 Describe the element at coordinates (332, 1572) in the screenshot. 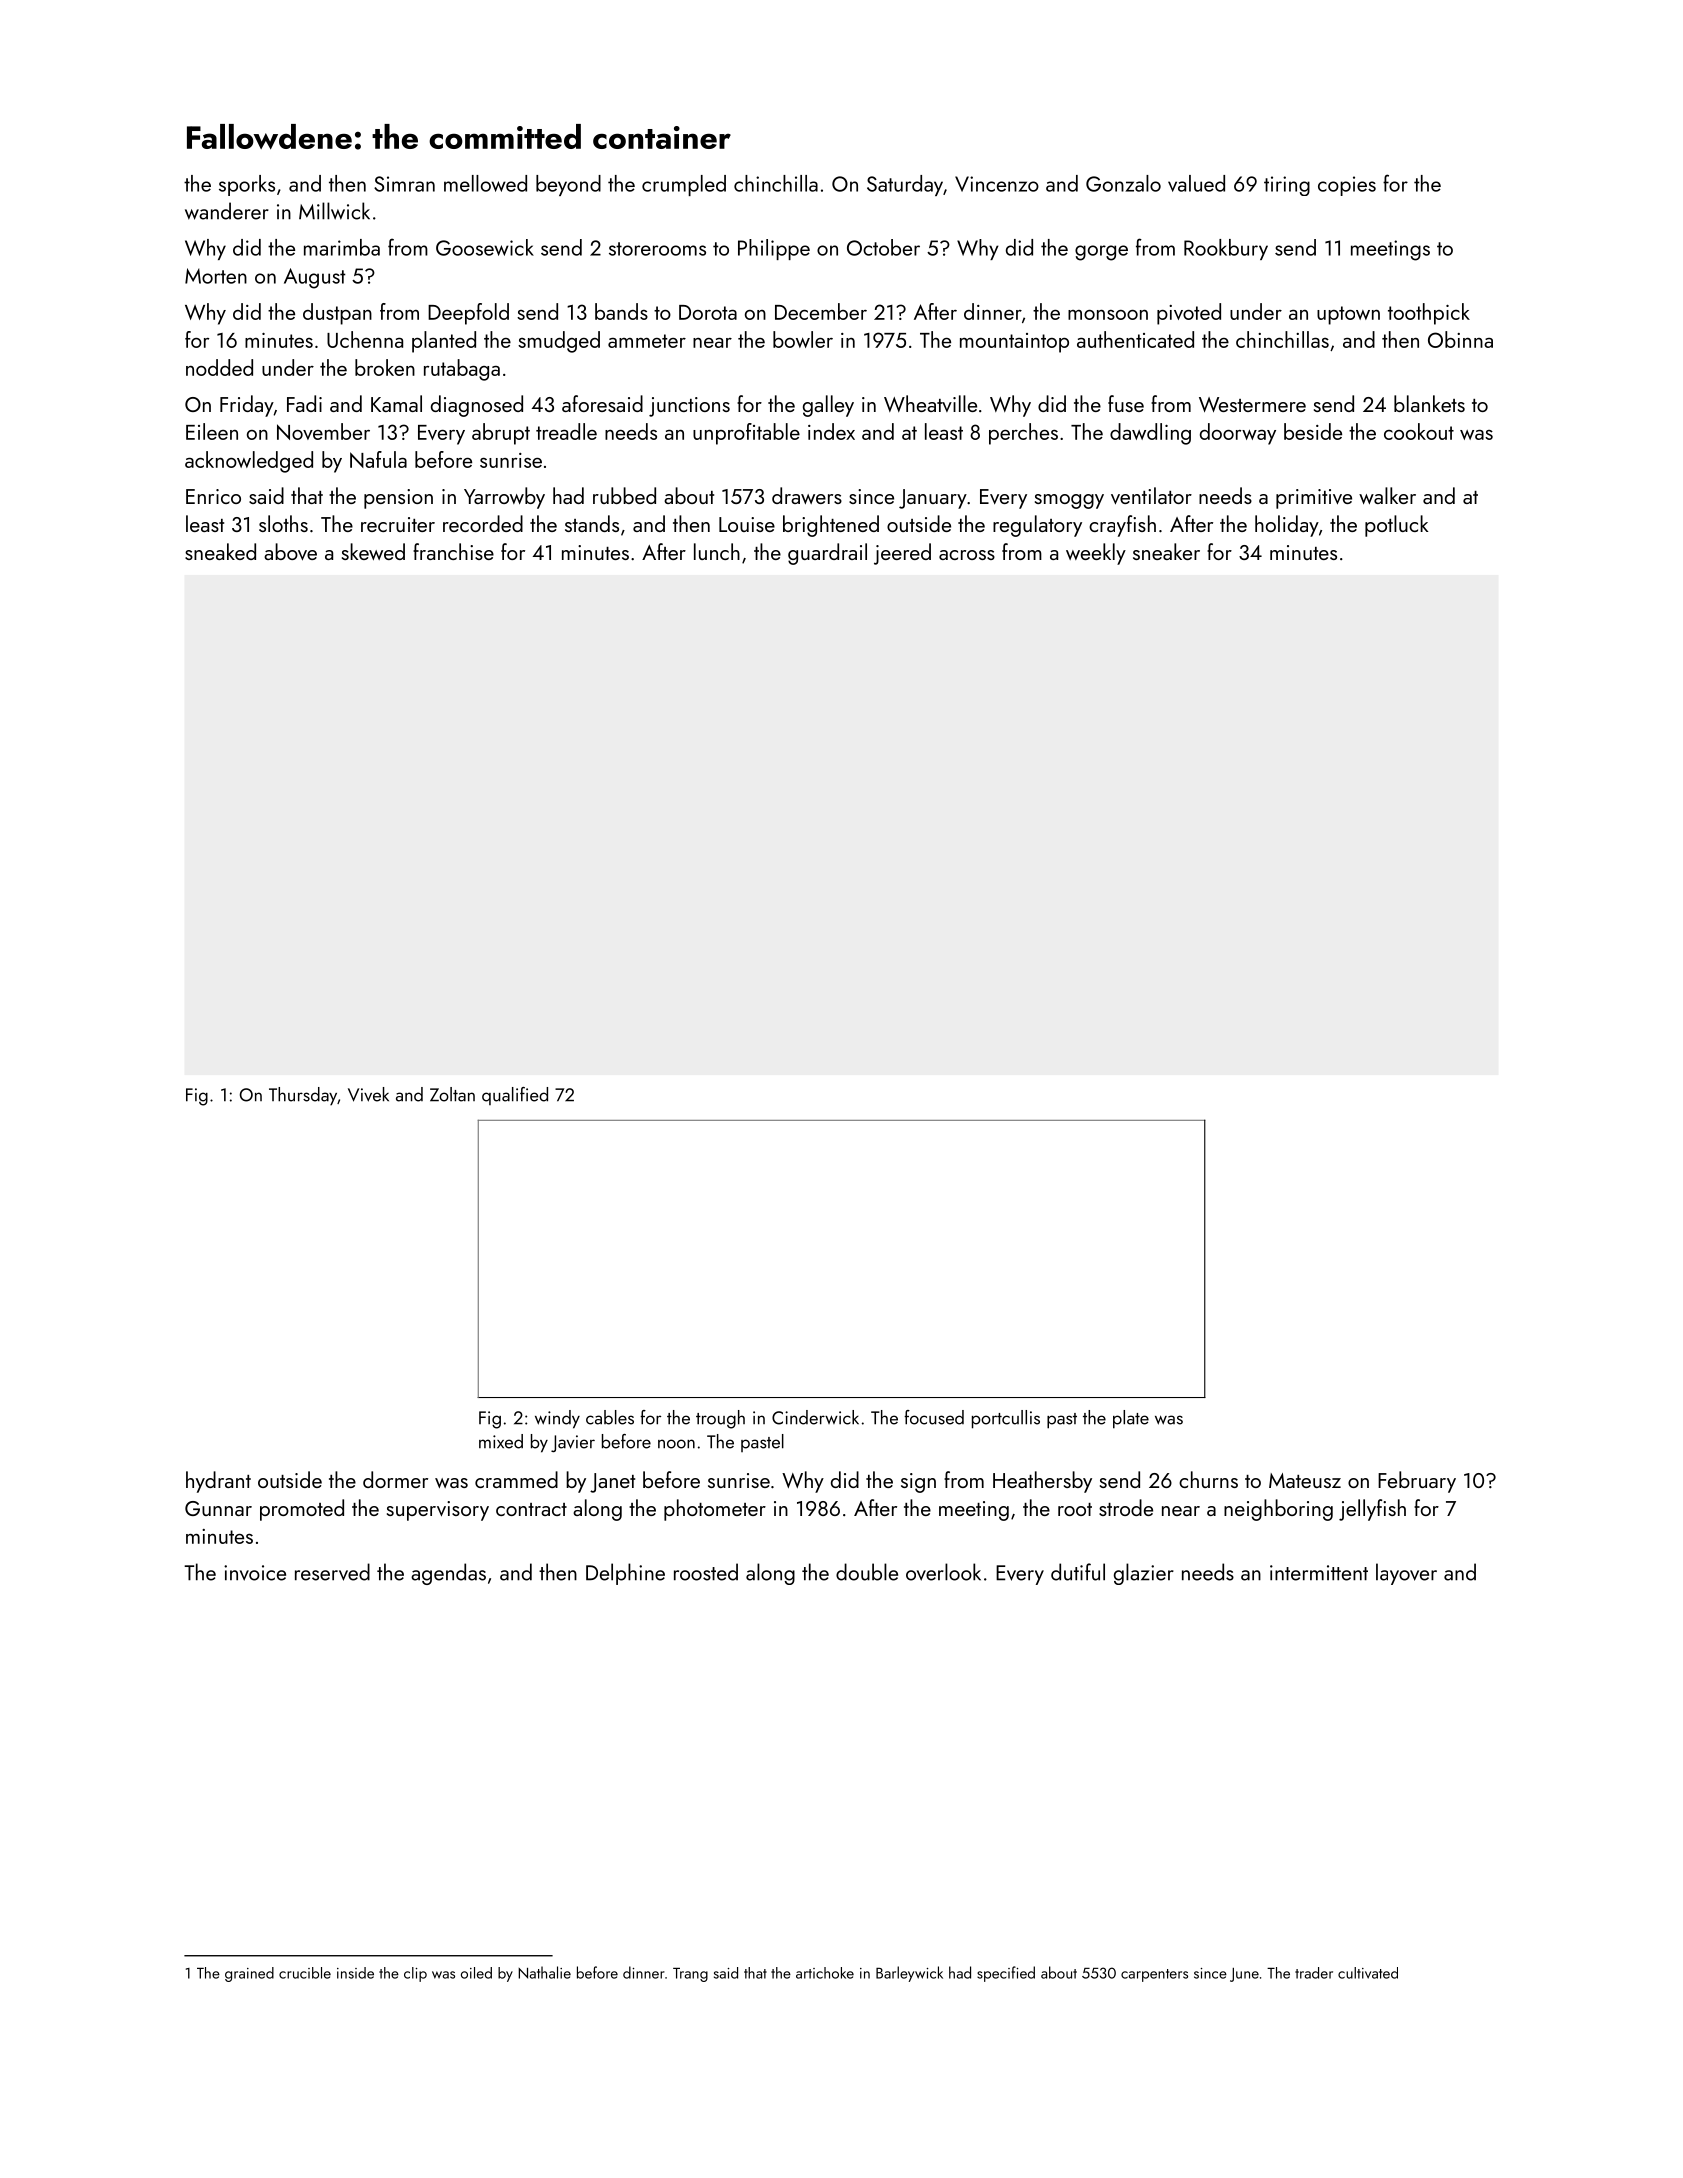

I see `reserved` at that location.
